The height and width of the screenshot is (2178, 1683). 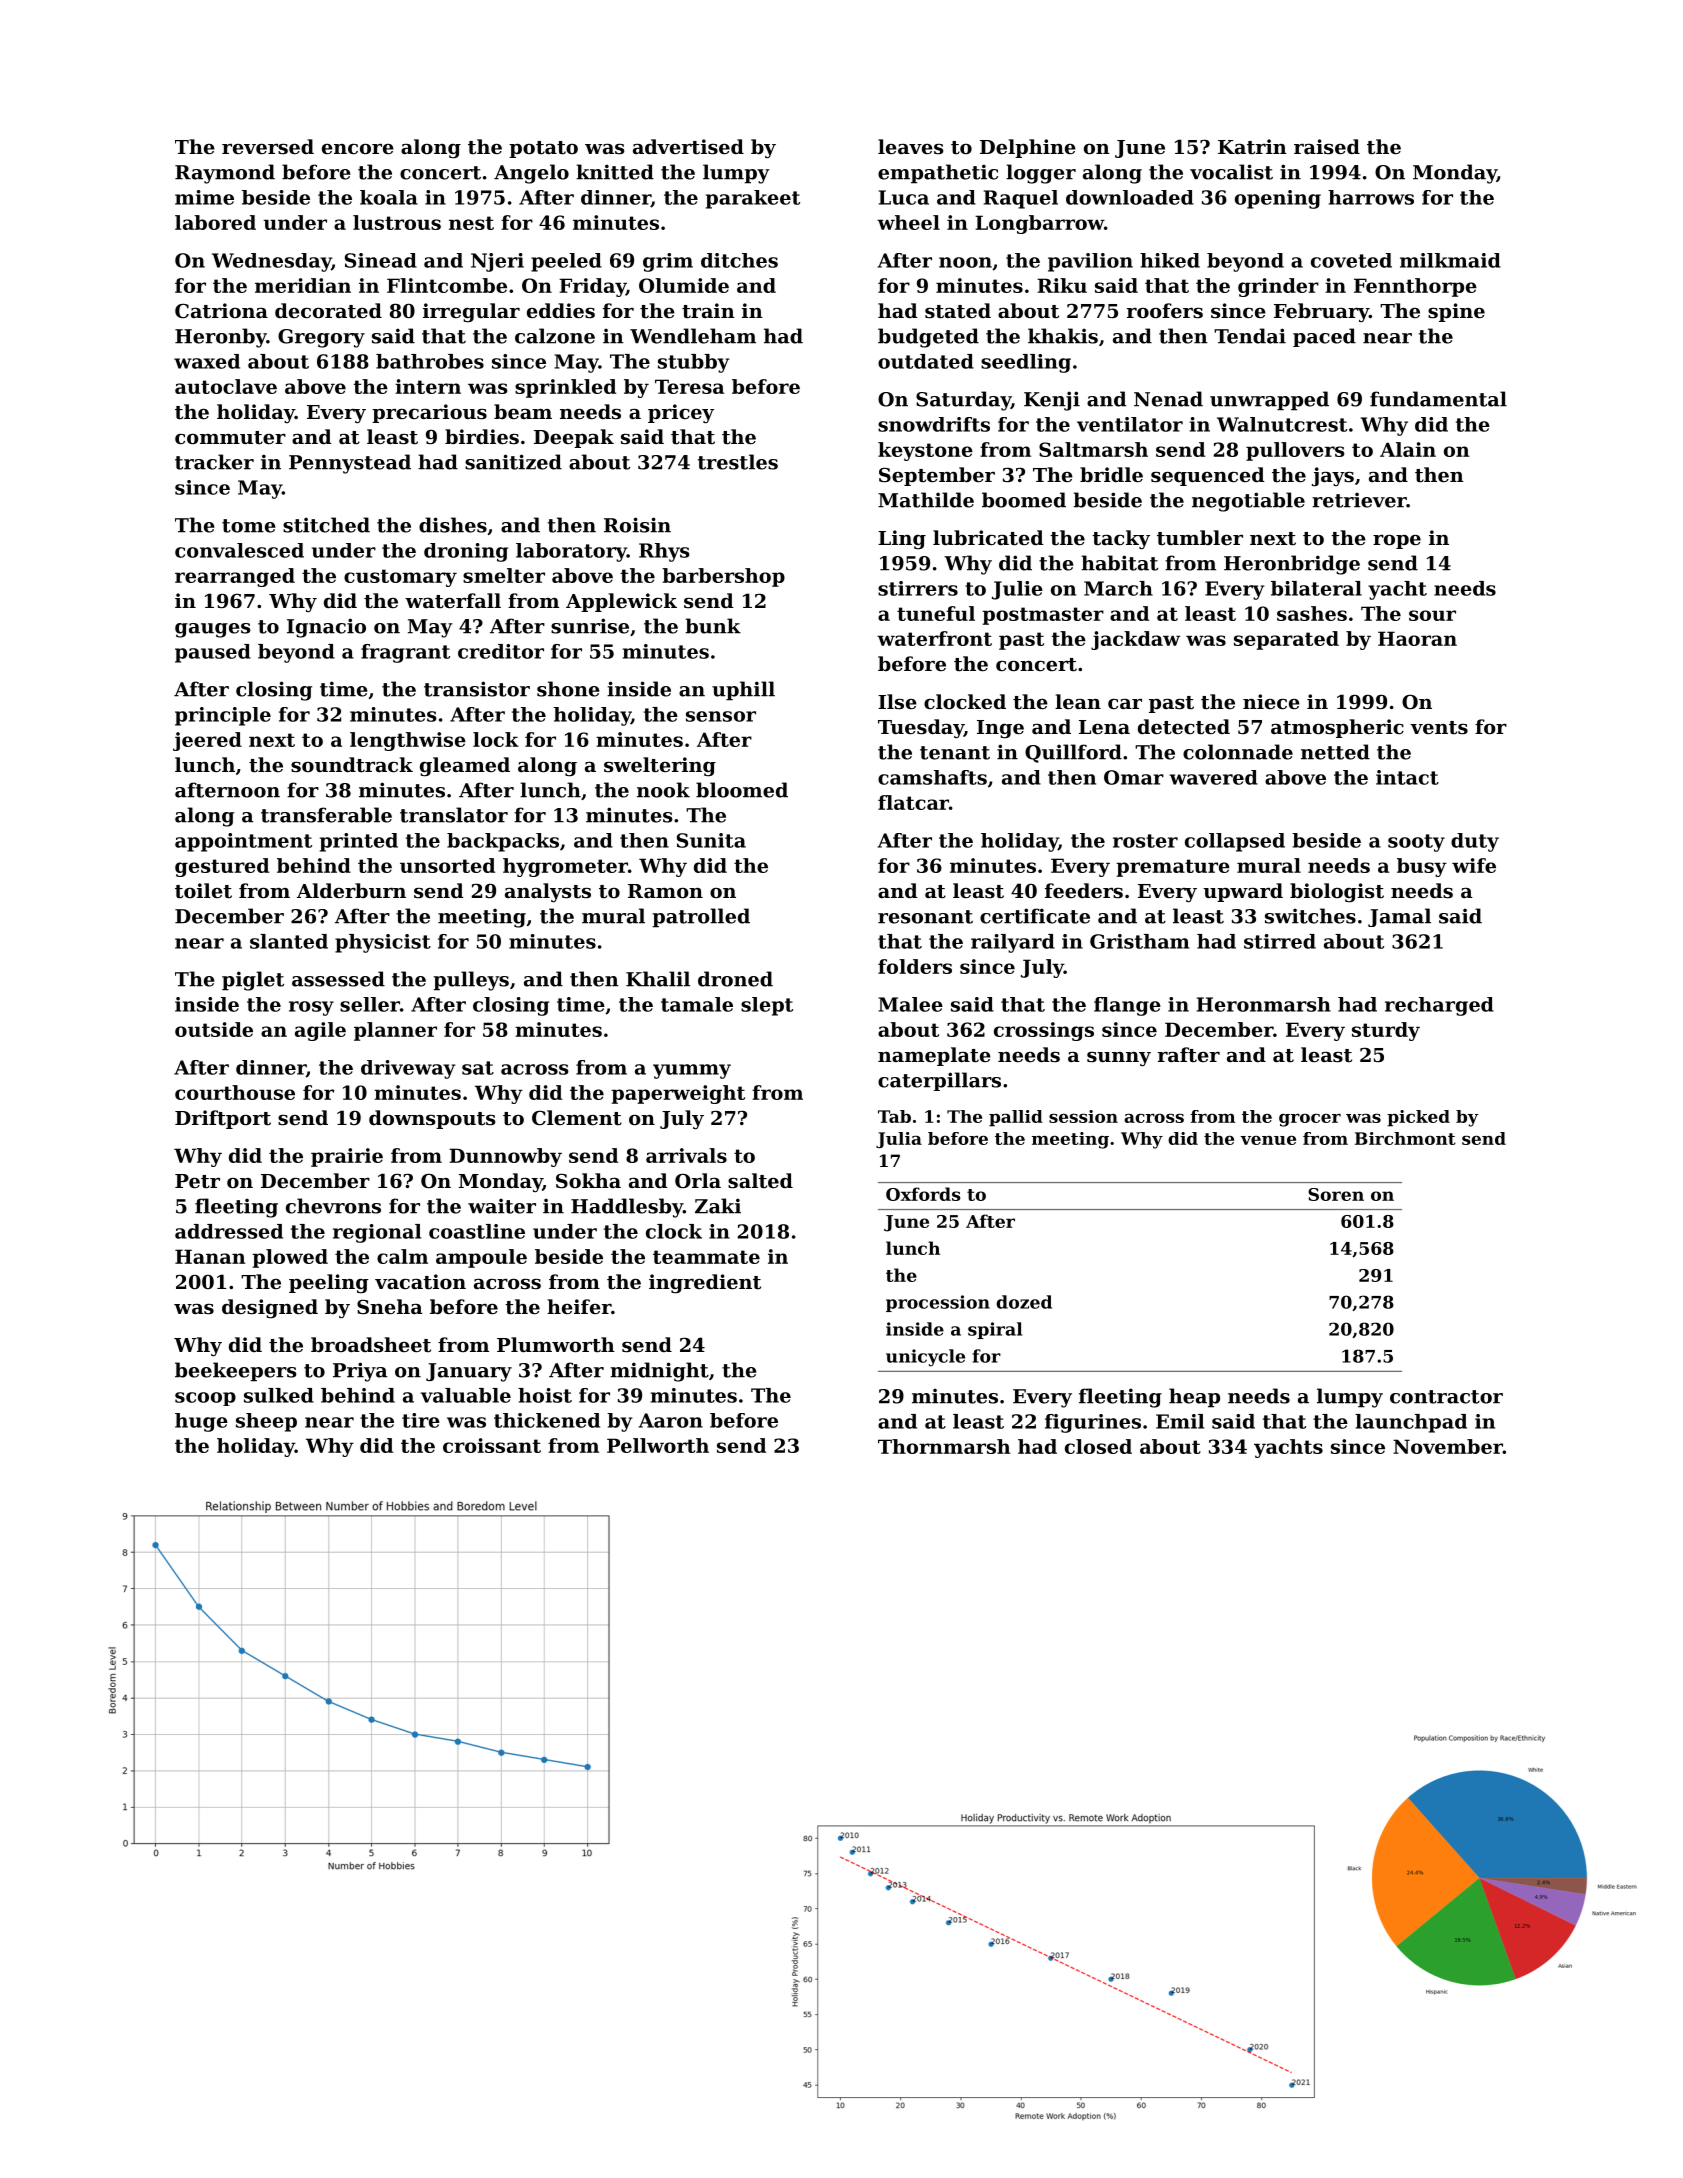 What do you see at coordinates (713, 626) in the screenshot?
I see `bunk` at bounding box center [713, 626].
